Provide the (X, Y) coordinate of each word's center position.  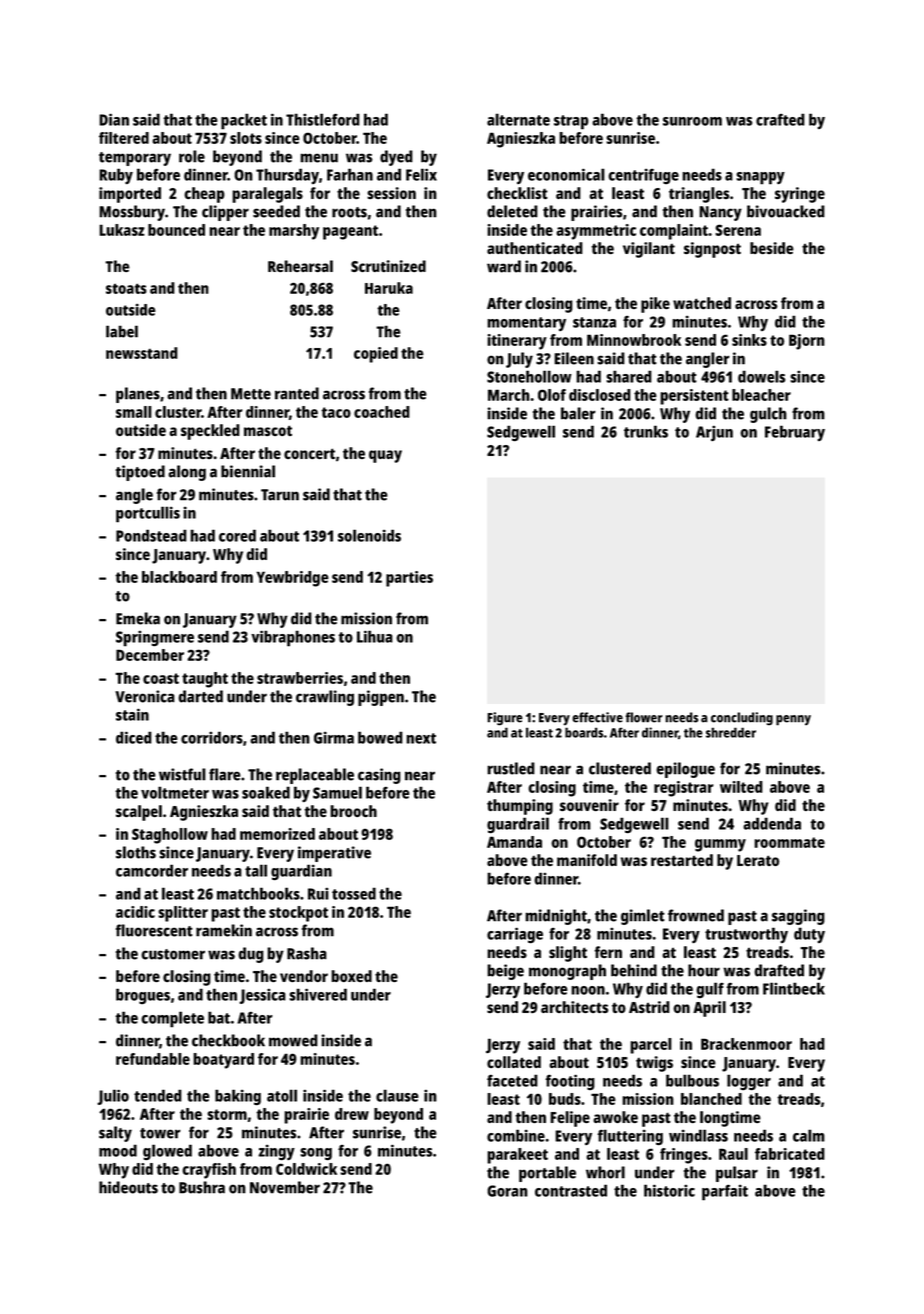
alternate (518, 119)
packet (244, 121)
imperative (334, 854)
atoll (282, 1095)
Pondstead (151, 535)
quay (385, 456)
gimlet (643, 917)
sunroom (692, 121)
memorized (277, 834)
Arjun (714, 433)
